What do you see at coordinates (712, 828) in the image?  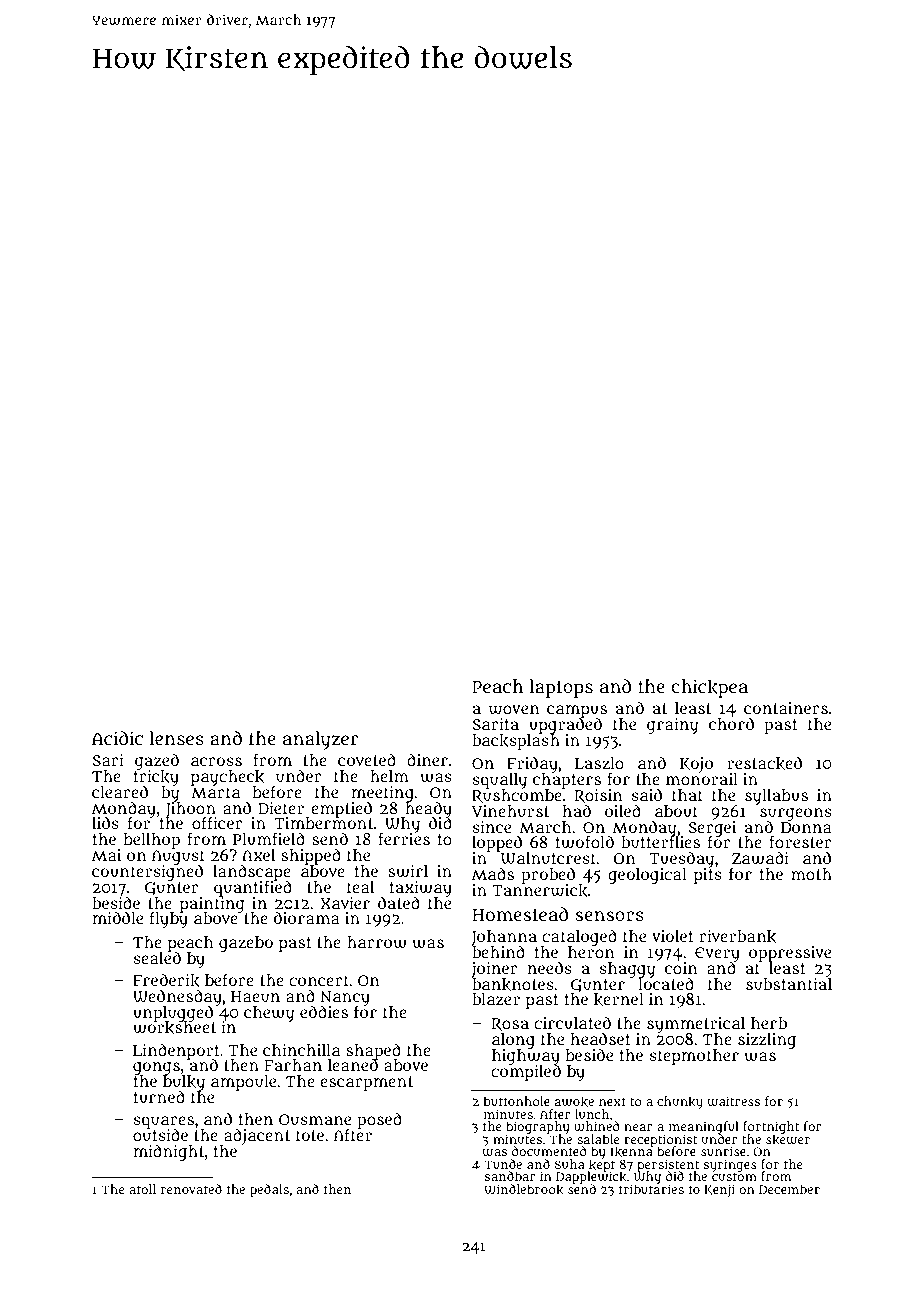 I see `Sergei` at bounding box center [712, 828].
